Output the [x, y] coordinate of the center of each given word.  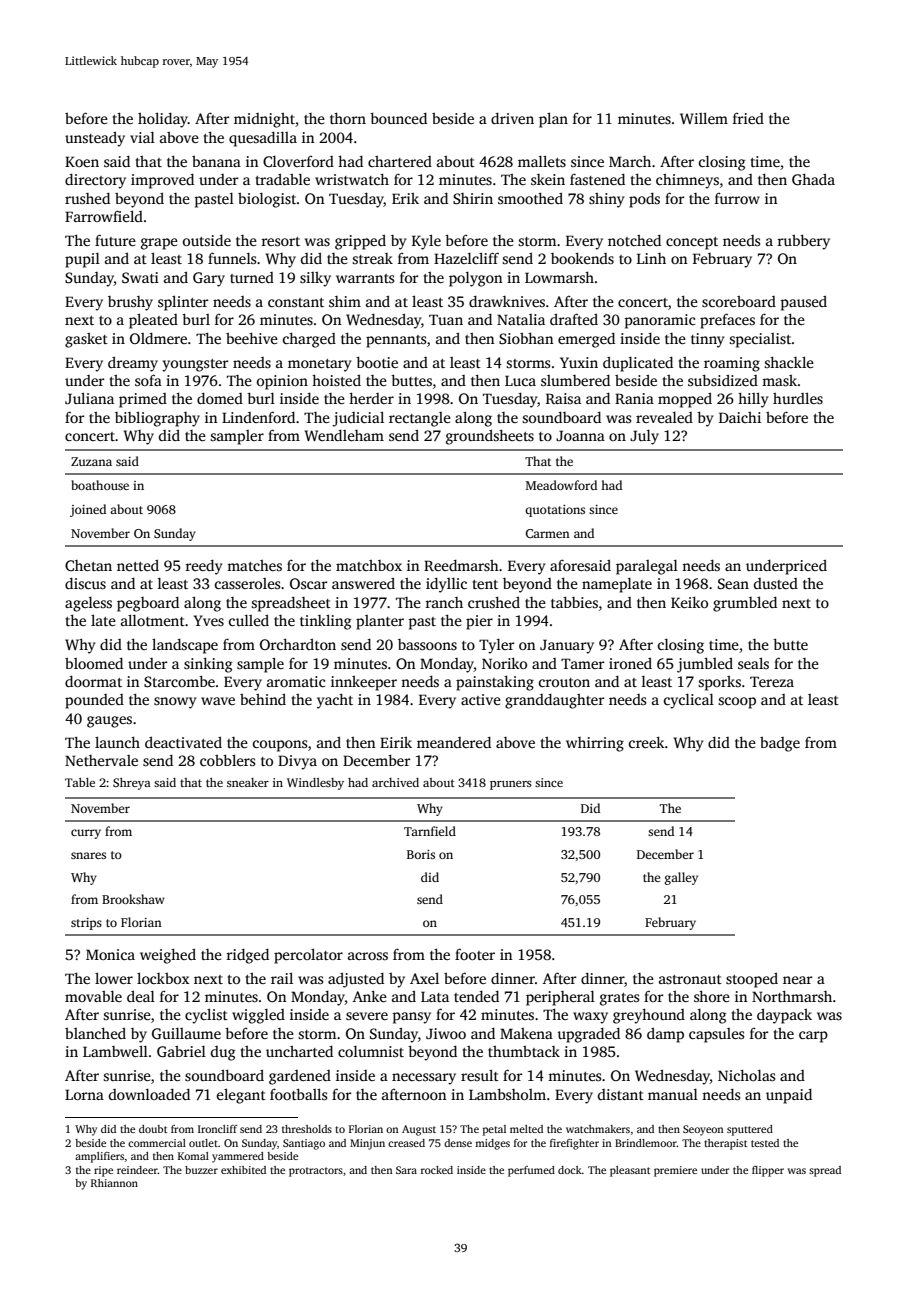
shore [712, 996]
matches [254, 565]
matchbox [369, 565]
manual [673, 1094]
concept [692, 243]
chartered [400, 161]
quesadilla [263, 139]
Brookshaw [133, 899]
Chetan [88, 565]
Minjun [367, 1144]
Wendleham [344, 435]
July [644, 437]
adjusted [356, 980]
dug [223, 1053]
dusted [776, 583]
